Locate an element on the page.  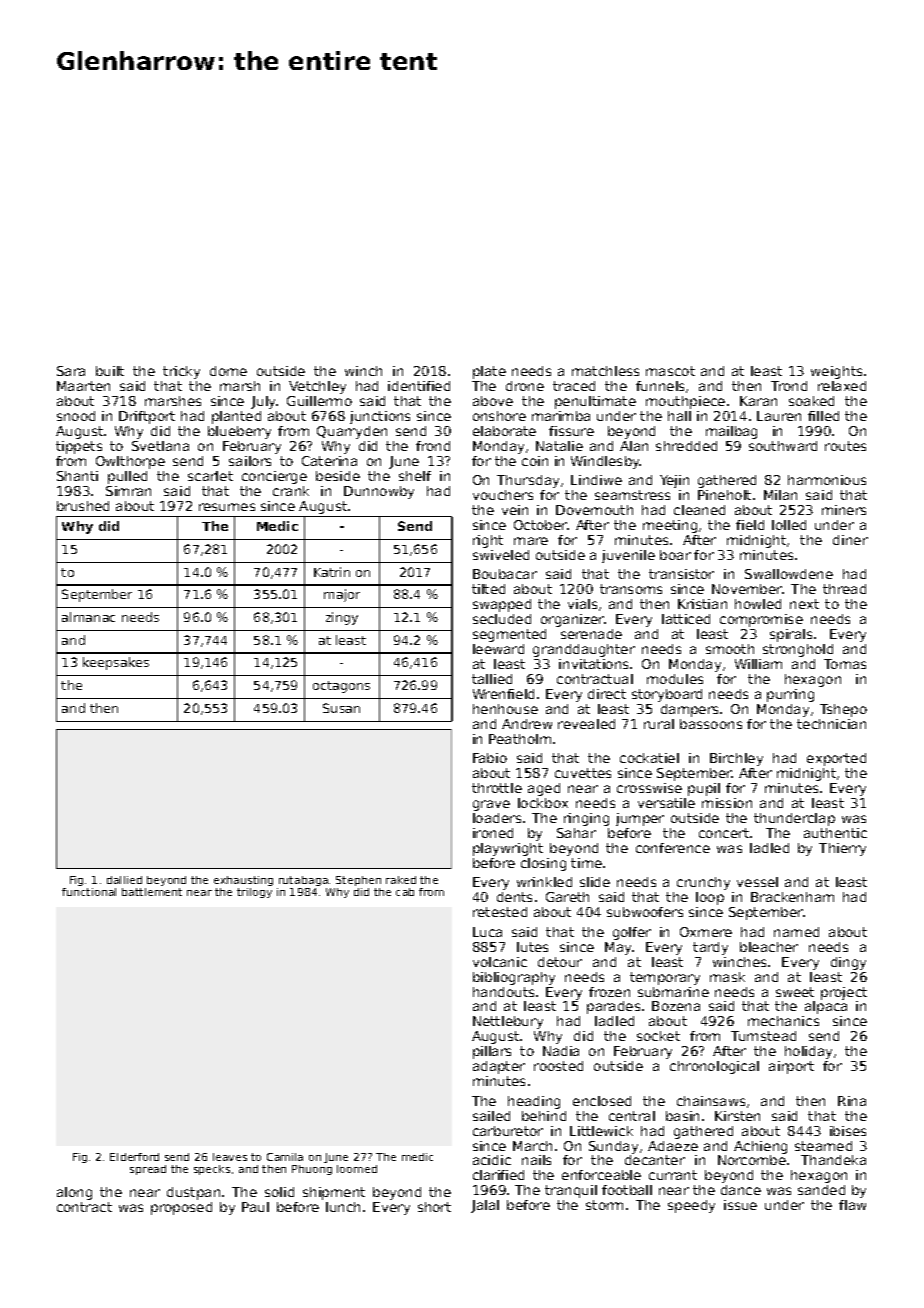
revealed is located at coordinates (586, 724).
